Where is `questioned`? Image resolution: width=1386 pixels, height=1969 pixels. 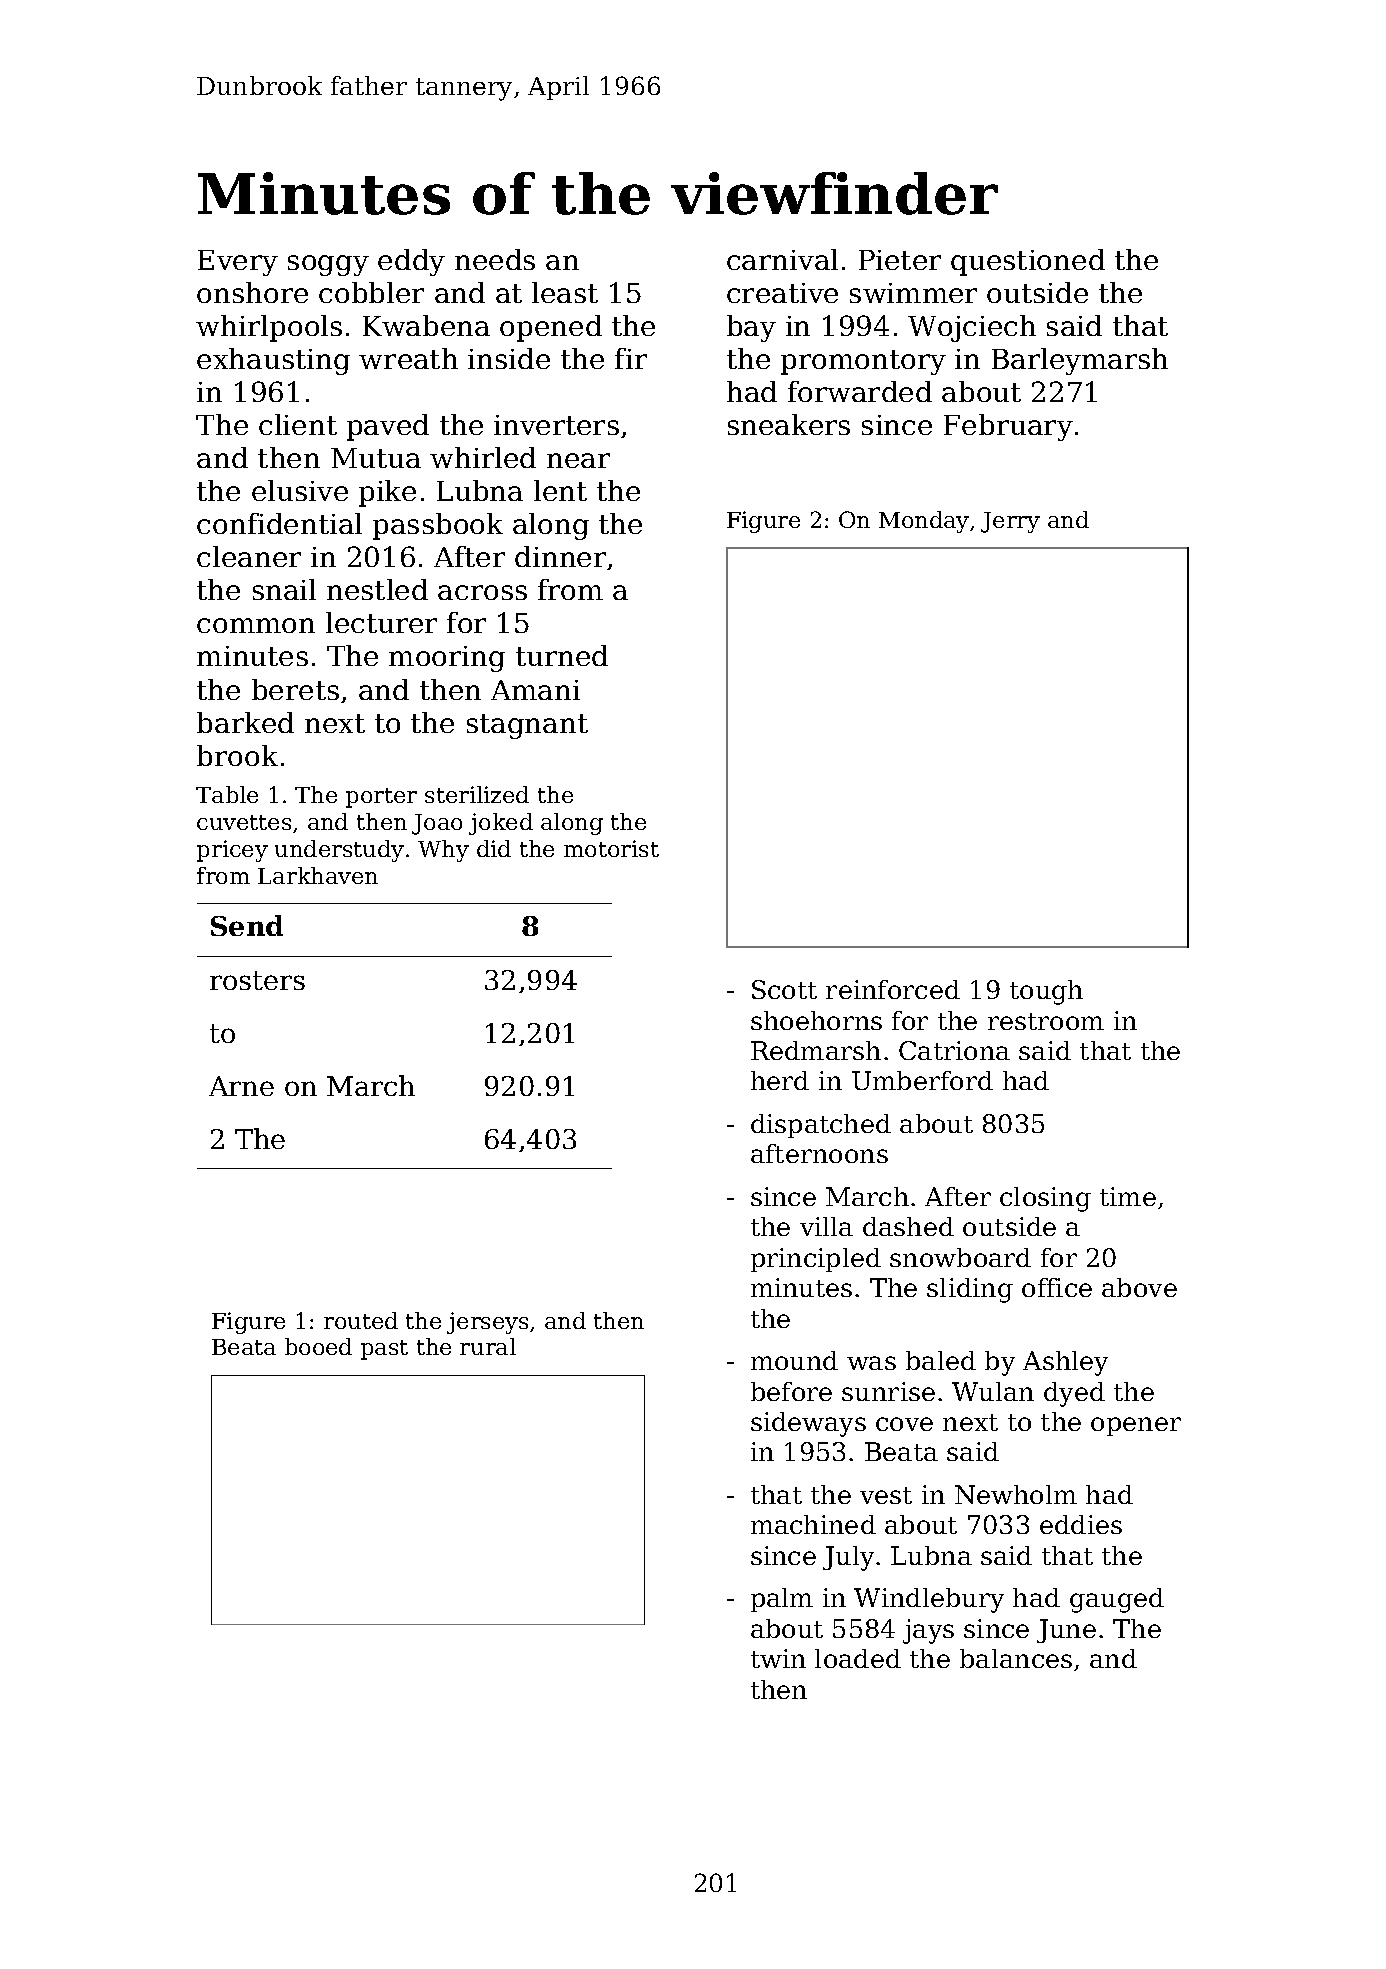 questioned is located at coordinates (1028, 262).
